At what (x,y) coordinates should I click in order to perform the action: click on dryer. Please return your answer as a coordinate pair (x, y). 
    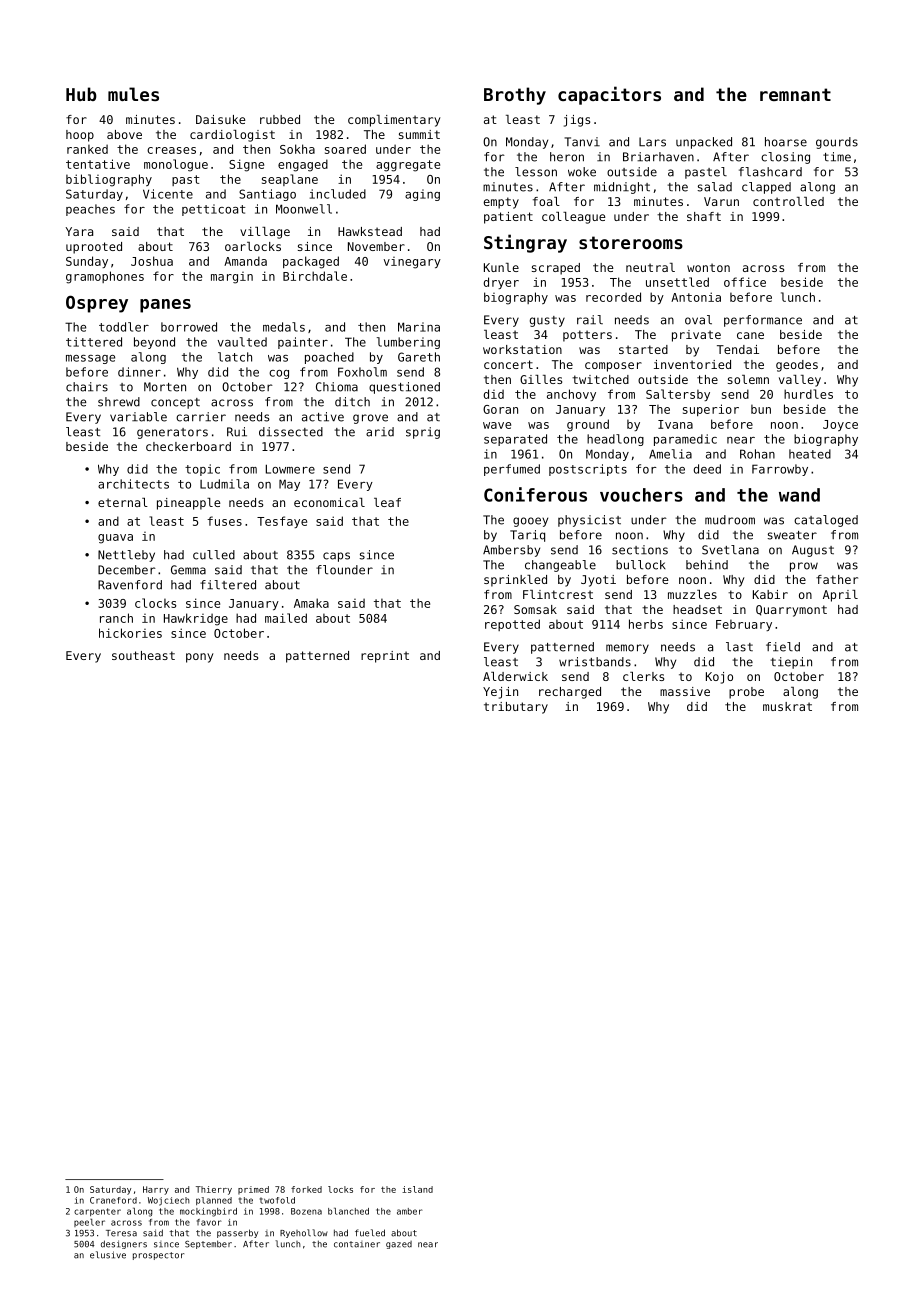
    Looking at the image, I should click on (501, 283).
